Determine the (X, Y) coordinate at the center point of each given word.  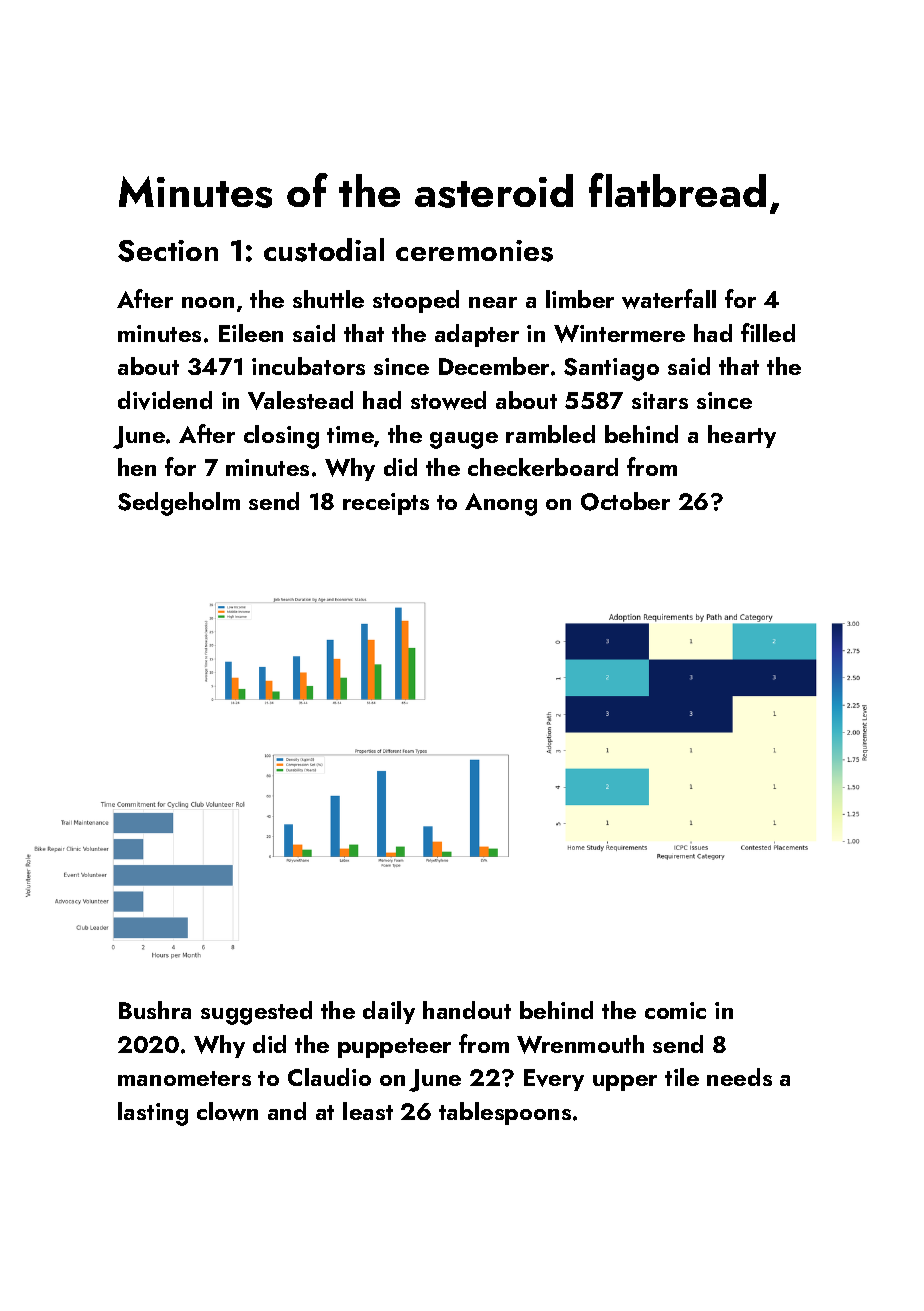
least (368, 1111)
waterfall (669, 299)
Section (168, 251)
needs (739, 1077)
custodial (324, 250)
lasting (153, 1114)
